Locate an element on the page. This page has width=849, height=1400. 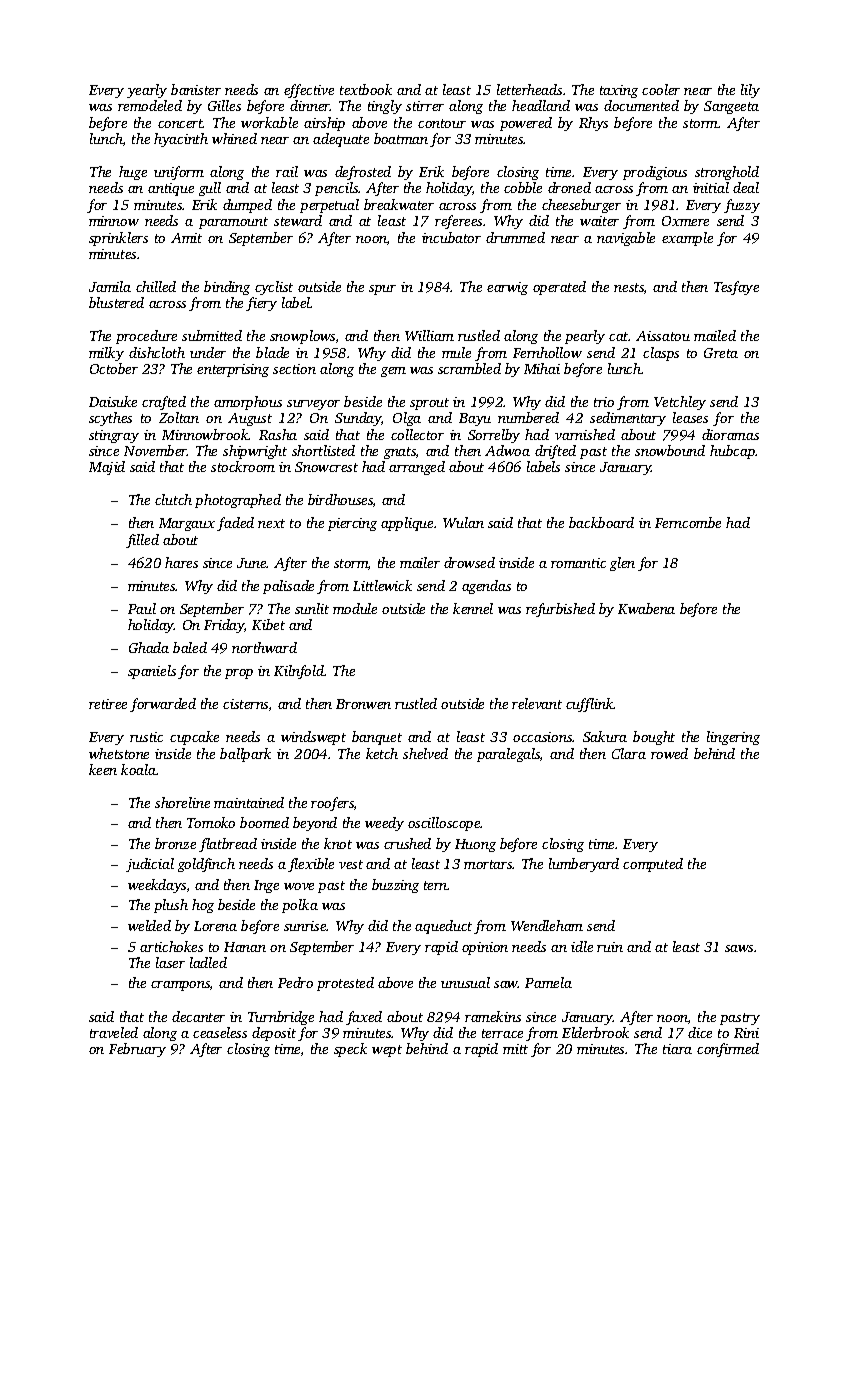
yearly is located at coordinates (147, 91).
